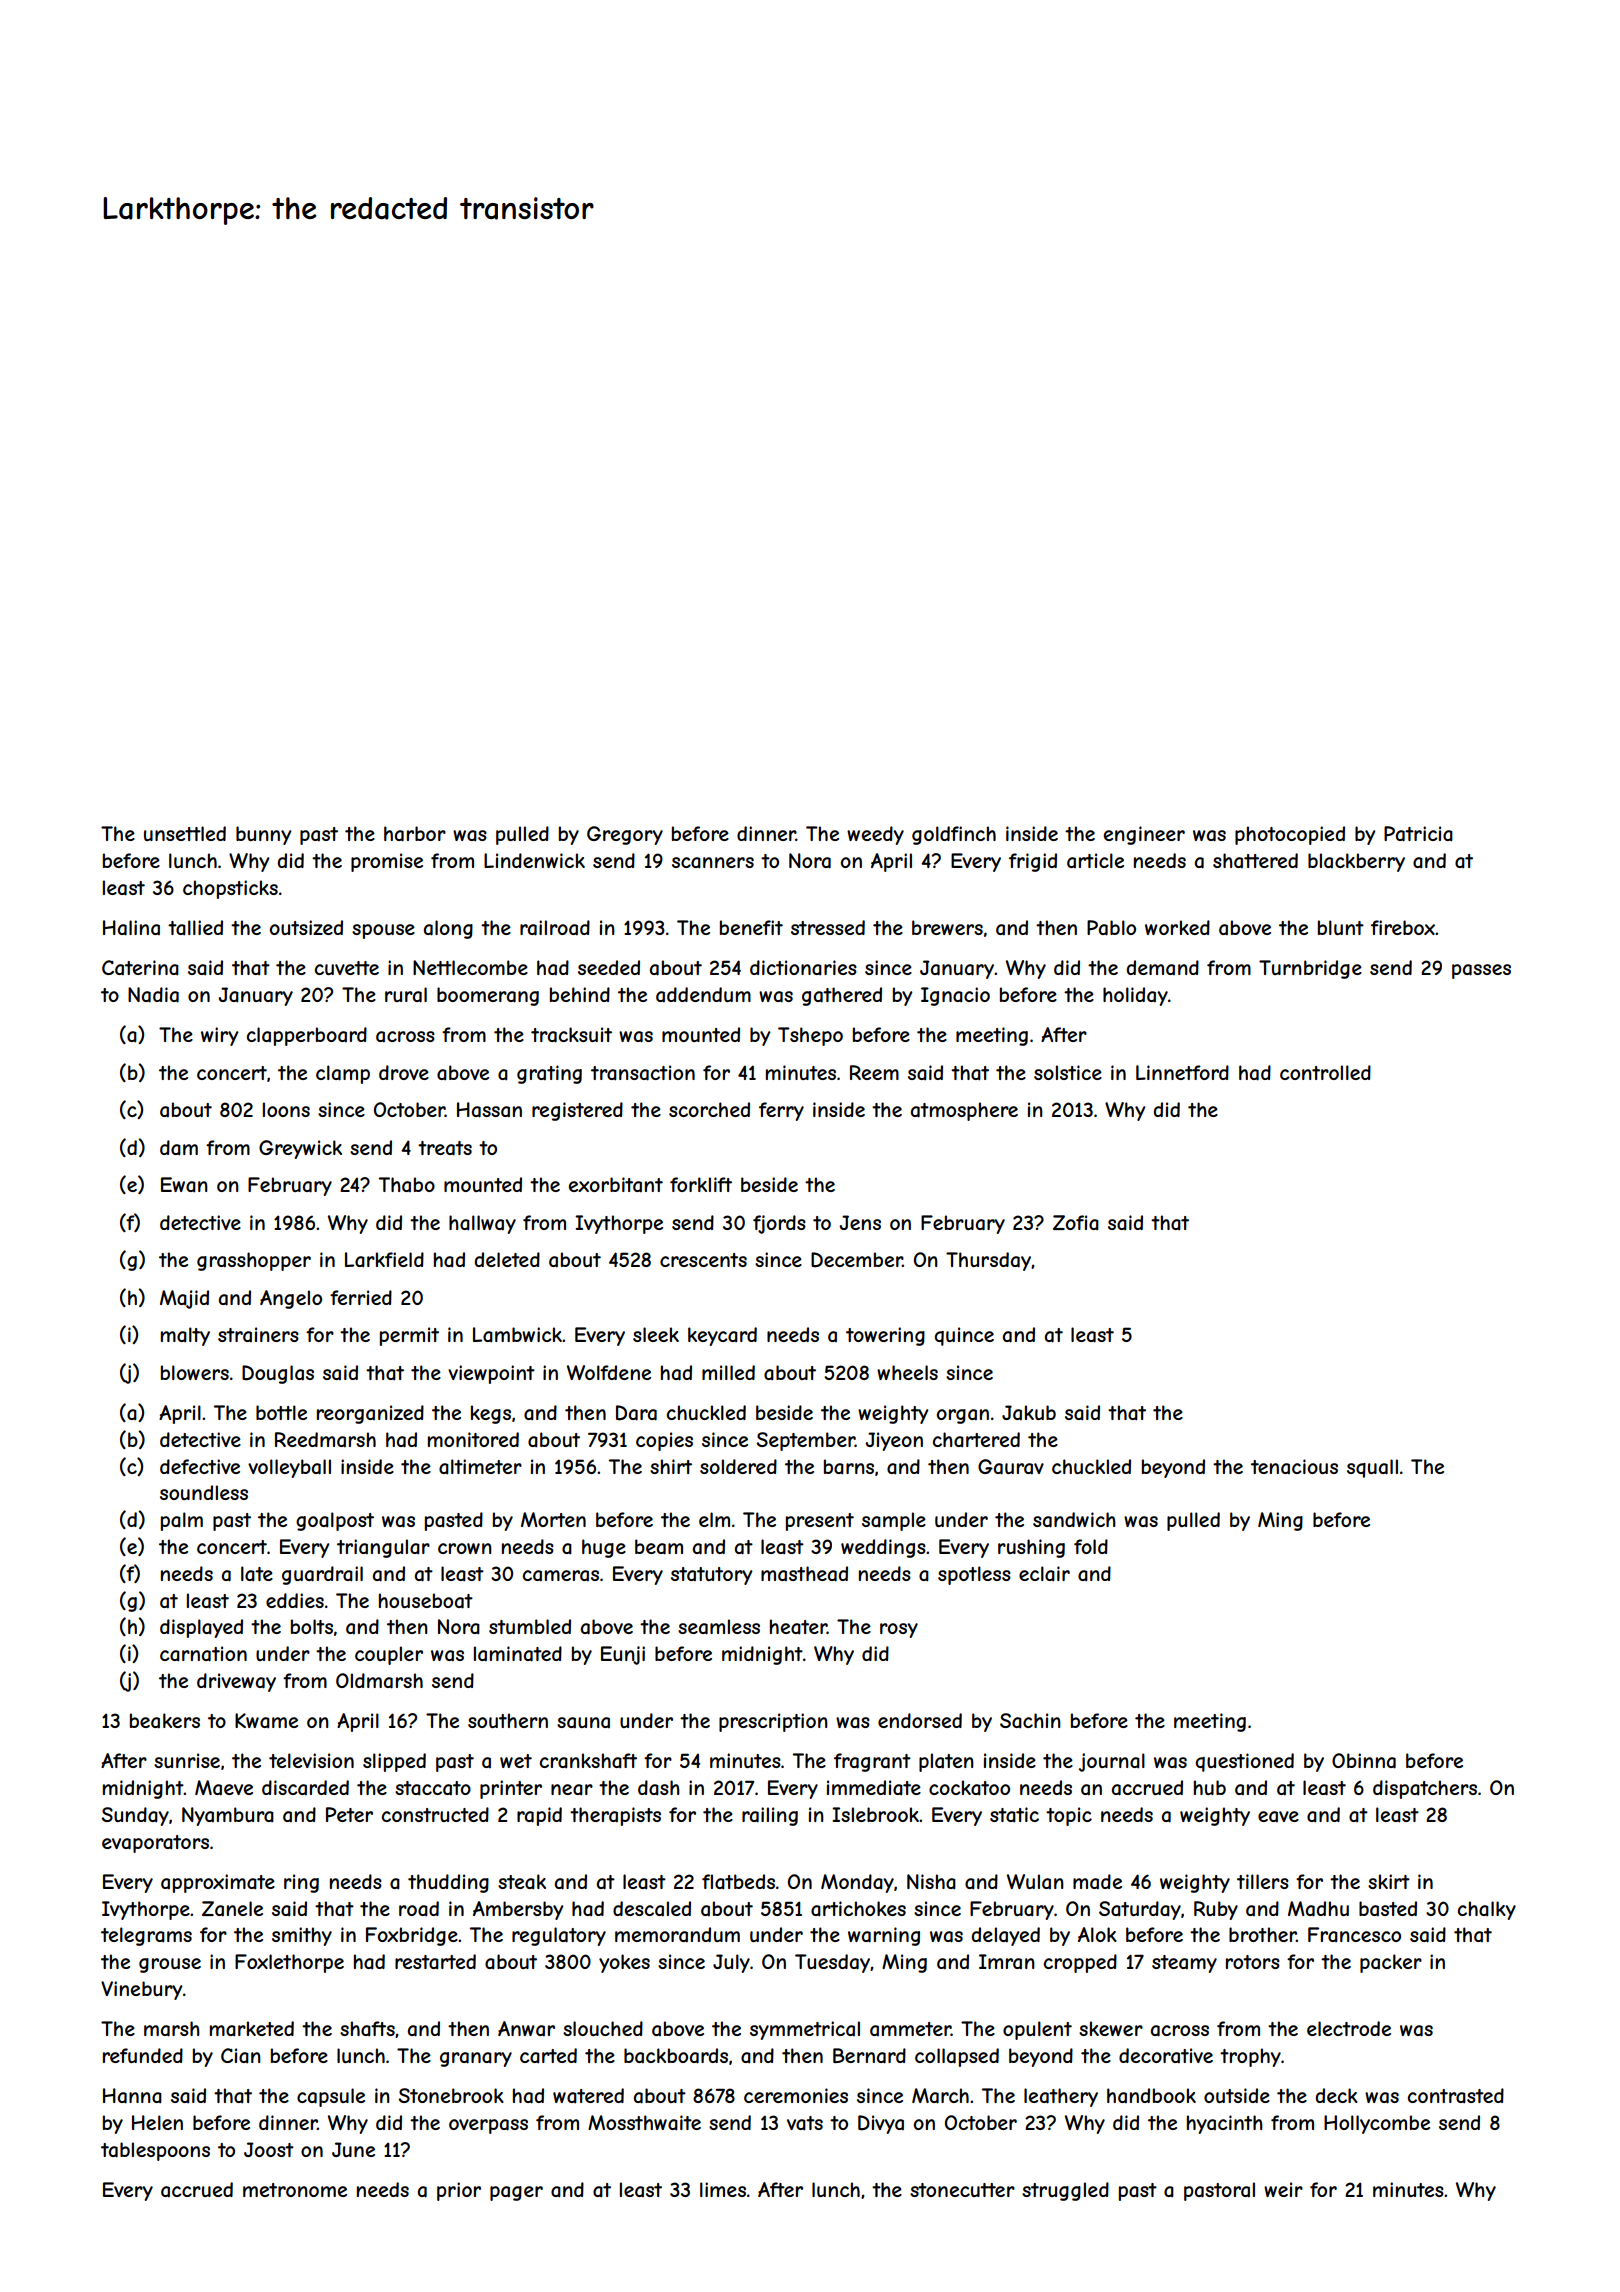 The height and width of the document is (2292, 1620). What do you see at coordinates (295, 2190) in the document?
I see `metronome` at bounding box center [295, 2190].
